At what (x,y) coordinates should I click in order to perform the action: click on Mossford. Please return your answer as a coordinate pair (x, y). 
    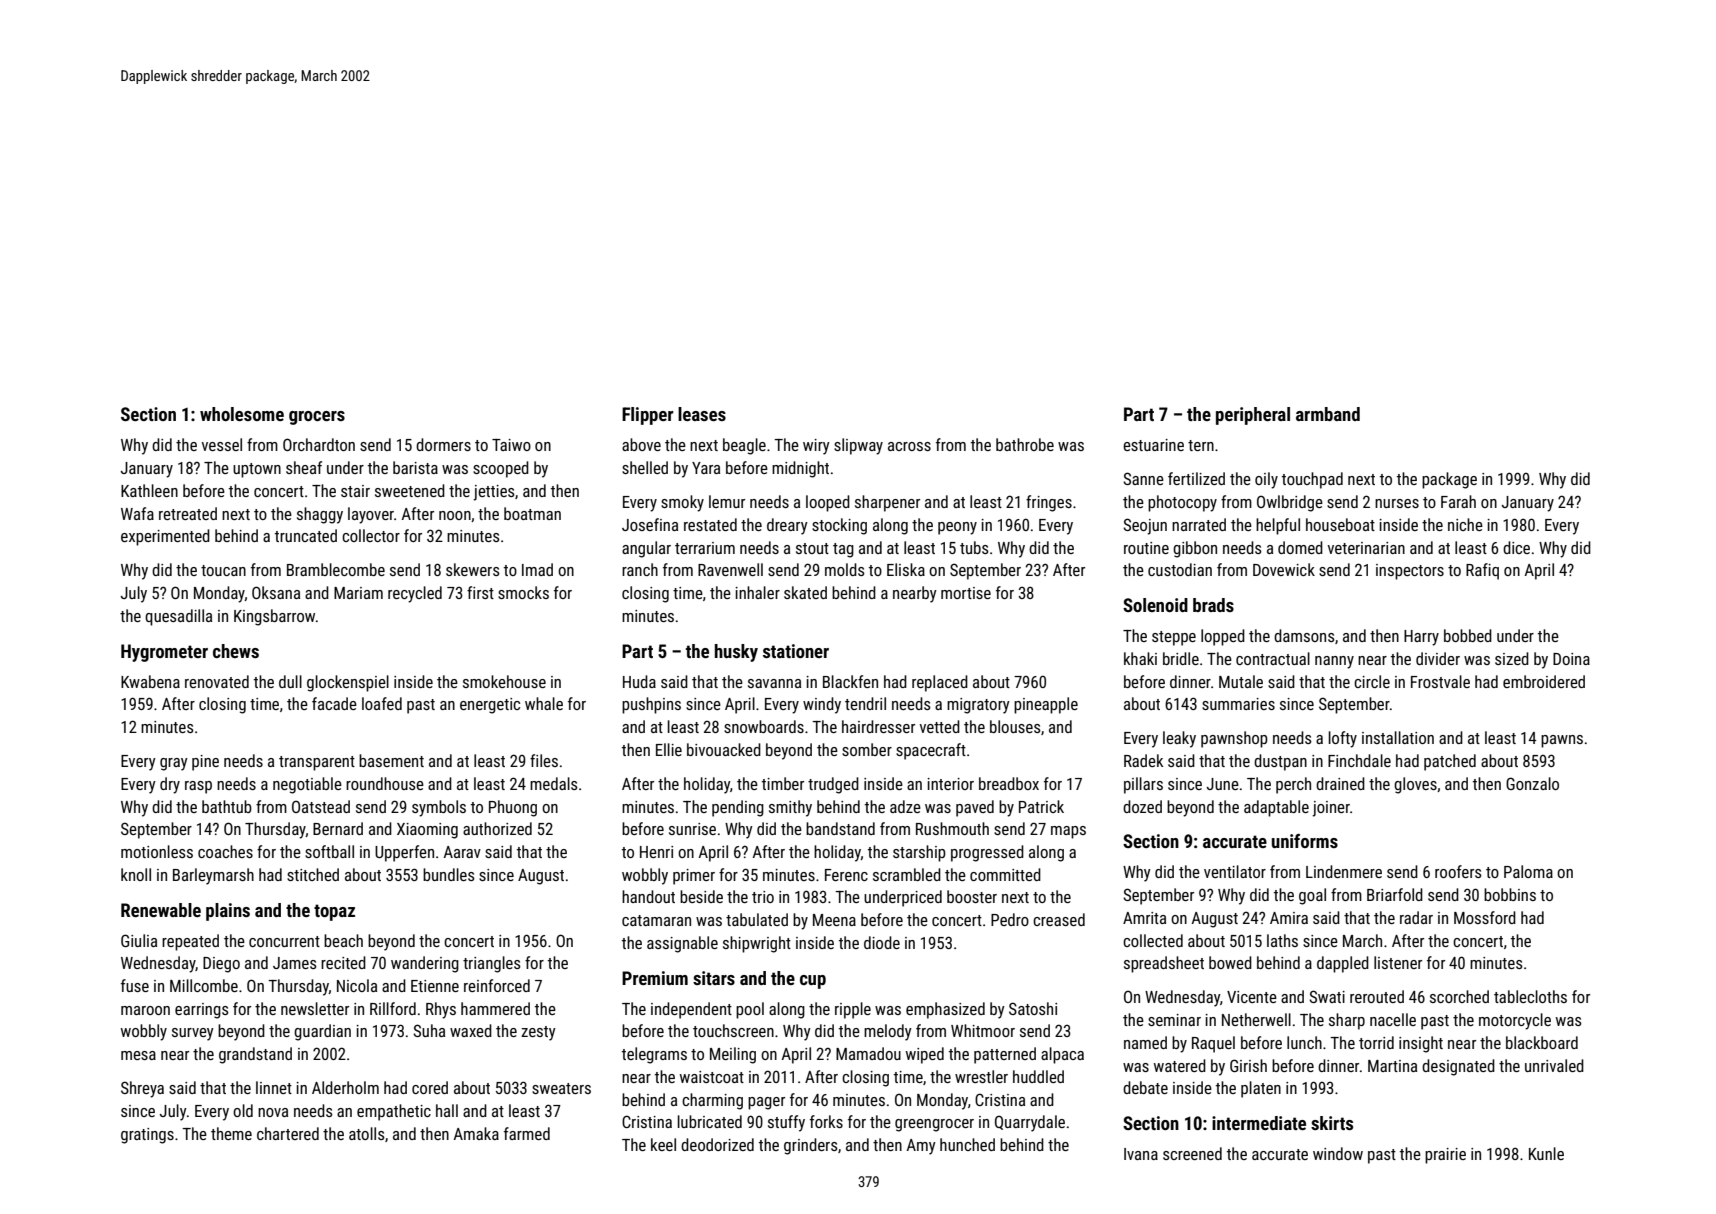
    Looking at the image, I should click on (1485, 917).
